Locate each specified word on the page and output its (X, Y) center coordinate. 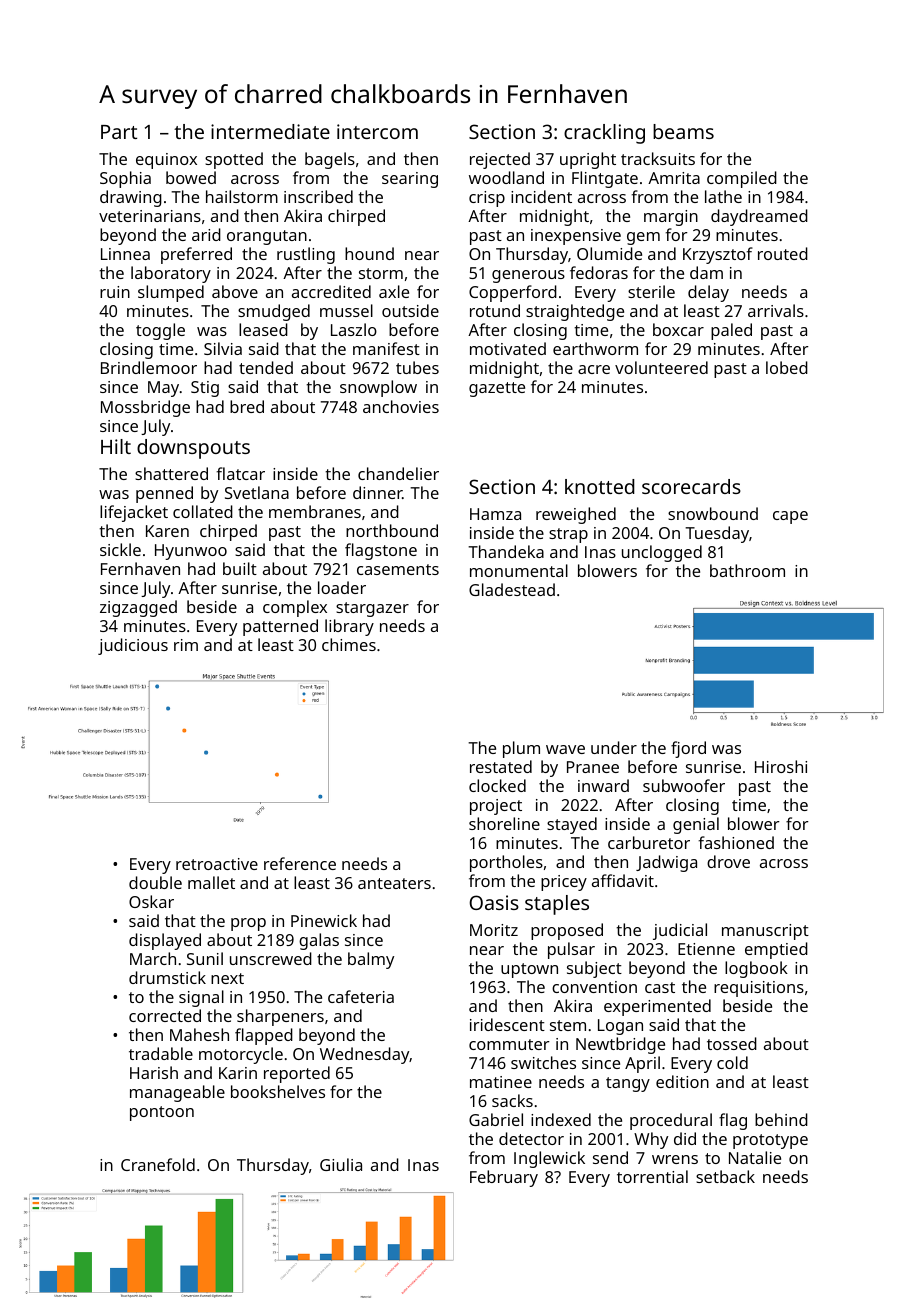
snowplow (378, 388)
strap (568, 535)
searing (410, 180)
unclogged (662, 553)
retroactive (217, 864)
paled (731, 331)
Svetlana (257, 492)
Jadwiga (666, 863)
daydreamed (759, 217)
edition (682, 1081)
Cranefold (158, 1164)
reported (297, 1074)
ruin (115, 292)
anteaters (394, 883)
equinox (166, 161)
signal (201, 998)
